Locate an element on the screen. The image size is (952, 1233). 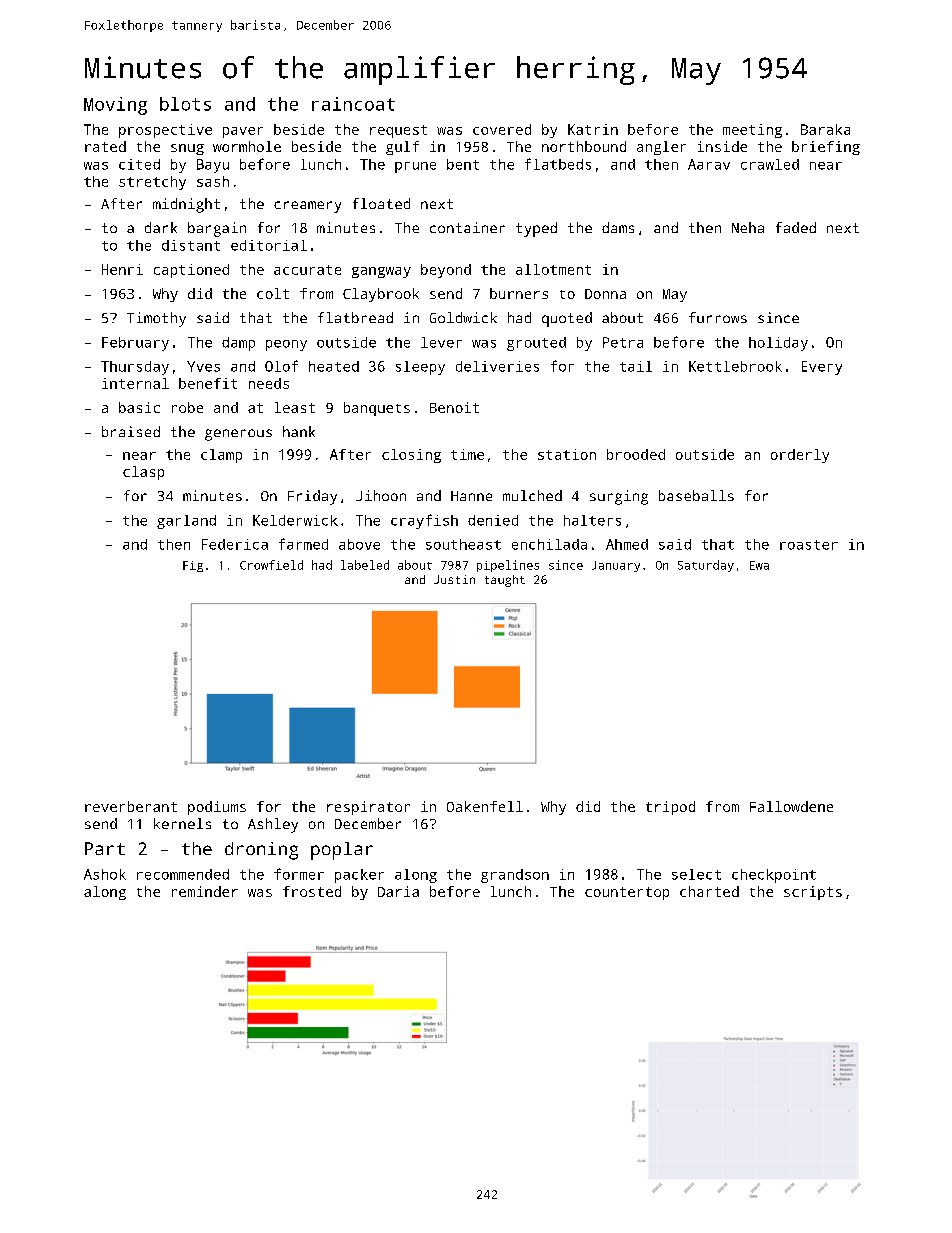
garland is located at coordinates (186, 522).
